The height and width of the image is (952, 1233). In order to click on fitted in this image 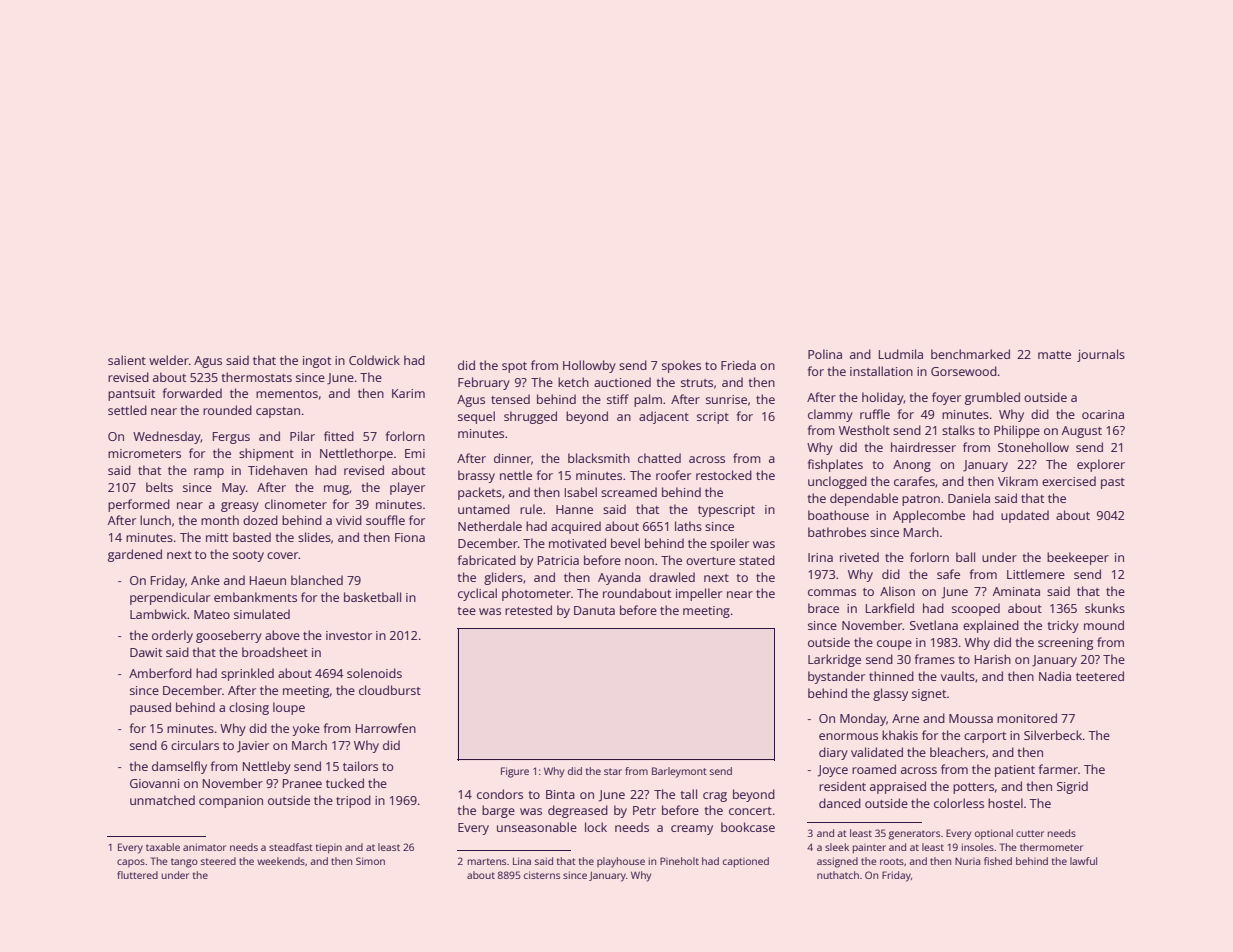, I will do `click(339, 436)`.
